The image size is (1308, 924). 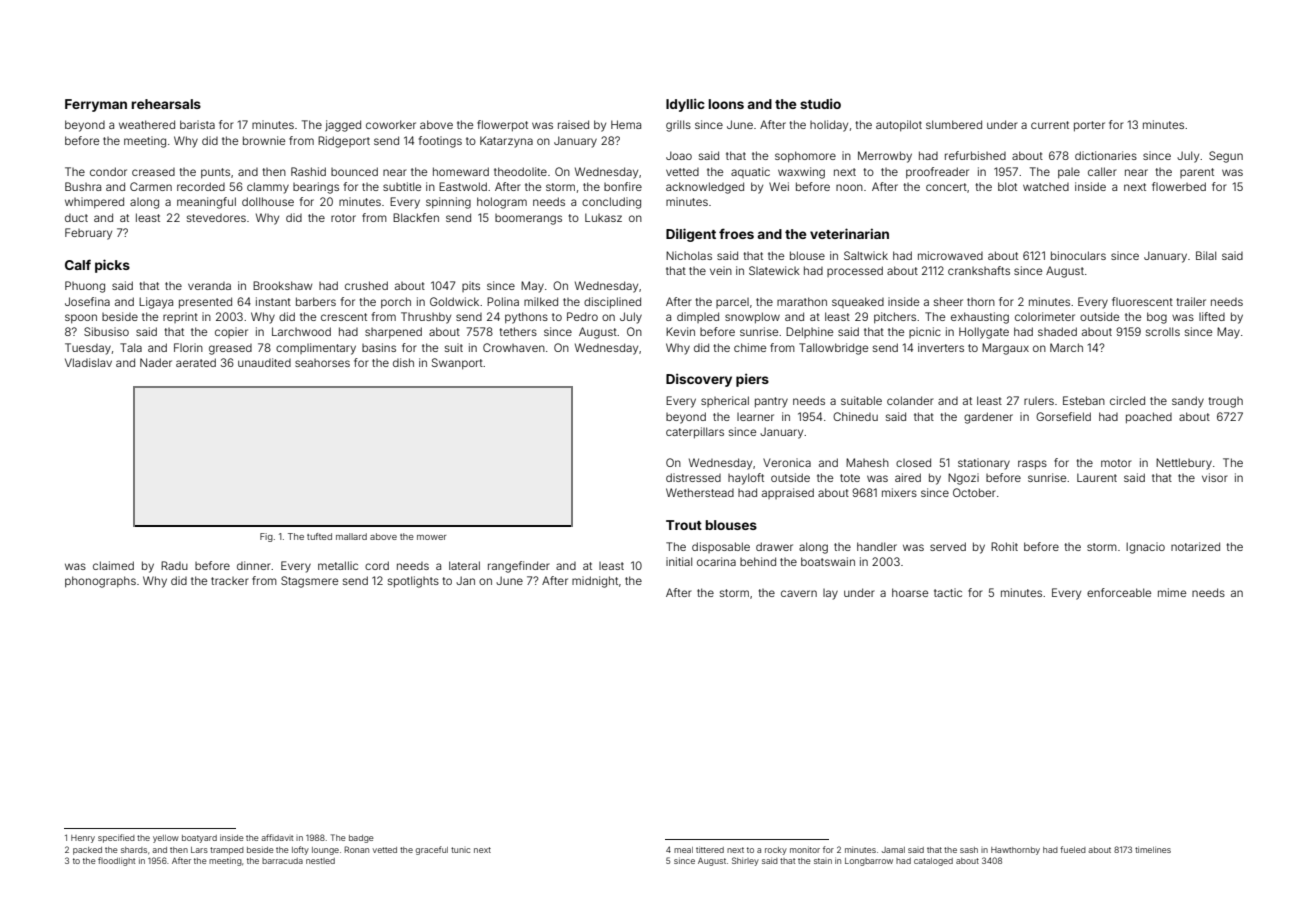 I want to click on cavern, so click(x=799, y=593).
